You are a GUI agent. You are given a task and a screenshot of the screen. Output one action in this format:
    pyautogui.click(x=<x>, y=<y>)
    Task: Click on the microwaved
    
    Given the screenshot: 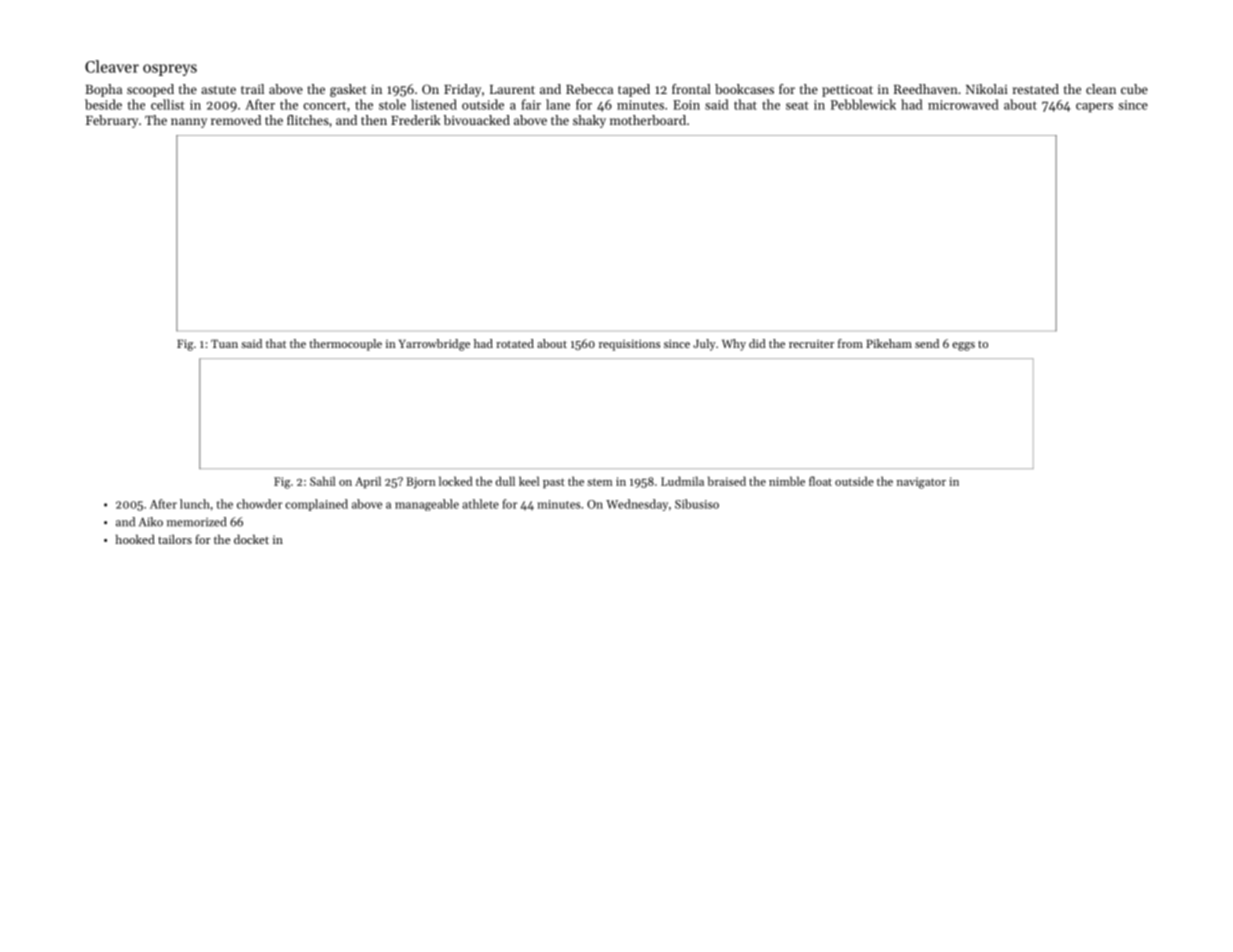 What is the action you would take?
    pyautogui.click(x=963, y=104)
